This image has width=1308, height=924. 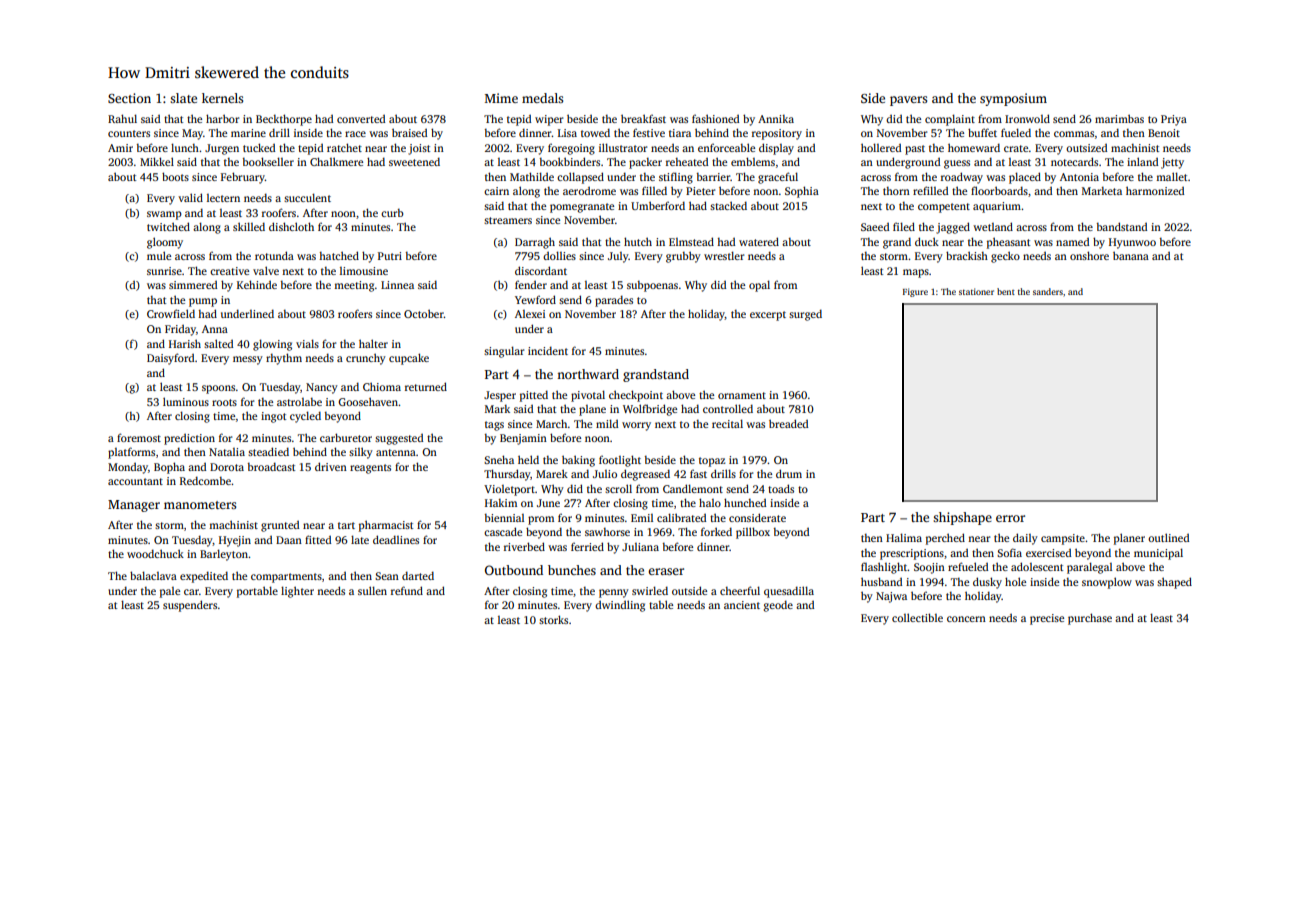 What do you see at coordinates (496, 191) in the image?
I see `cairn` at bounding box center [496, 191].
